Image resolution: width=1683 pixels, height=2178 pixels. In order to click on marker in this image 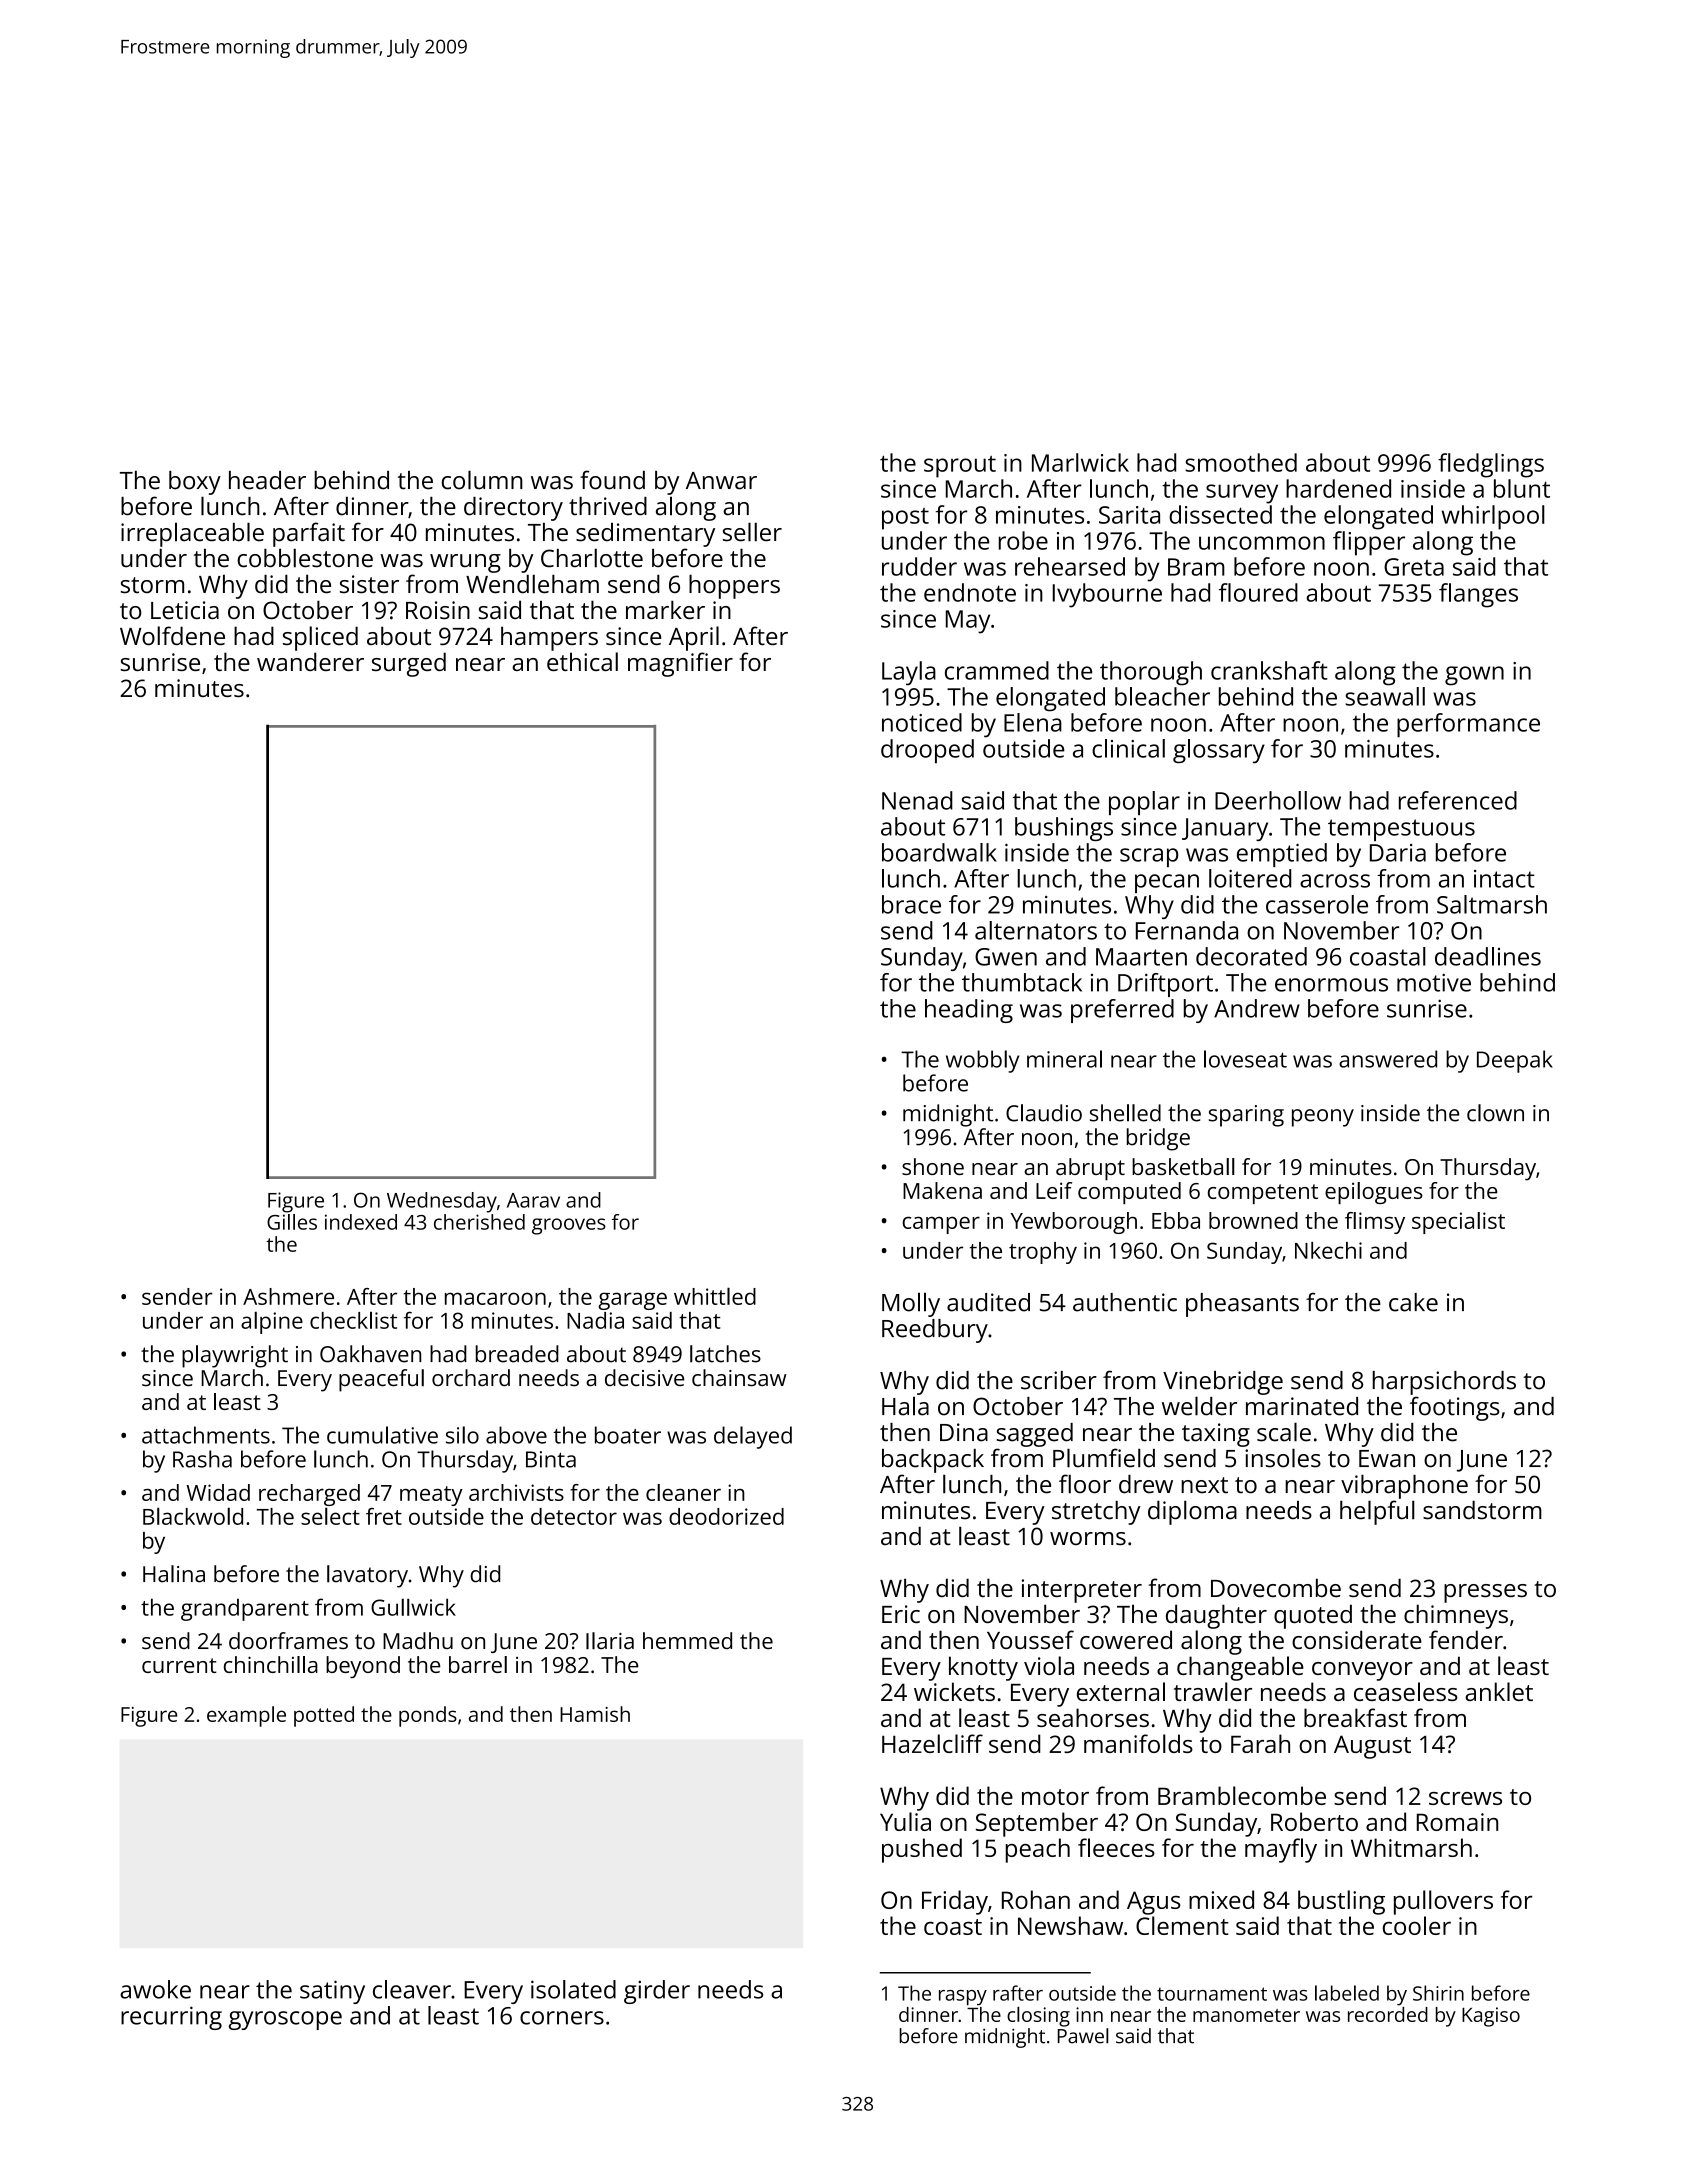, I will do `click(665, 610)`.
